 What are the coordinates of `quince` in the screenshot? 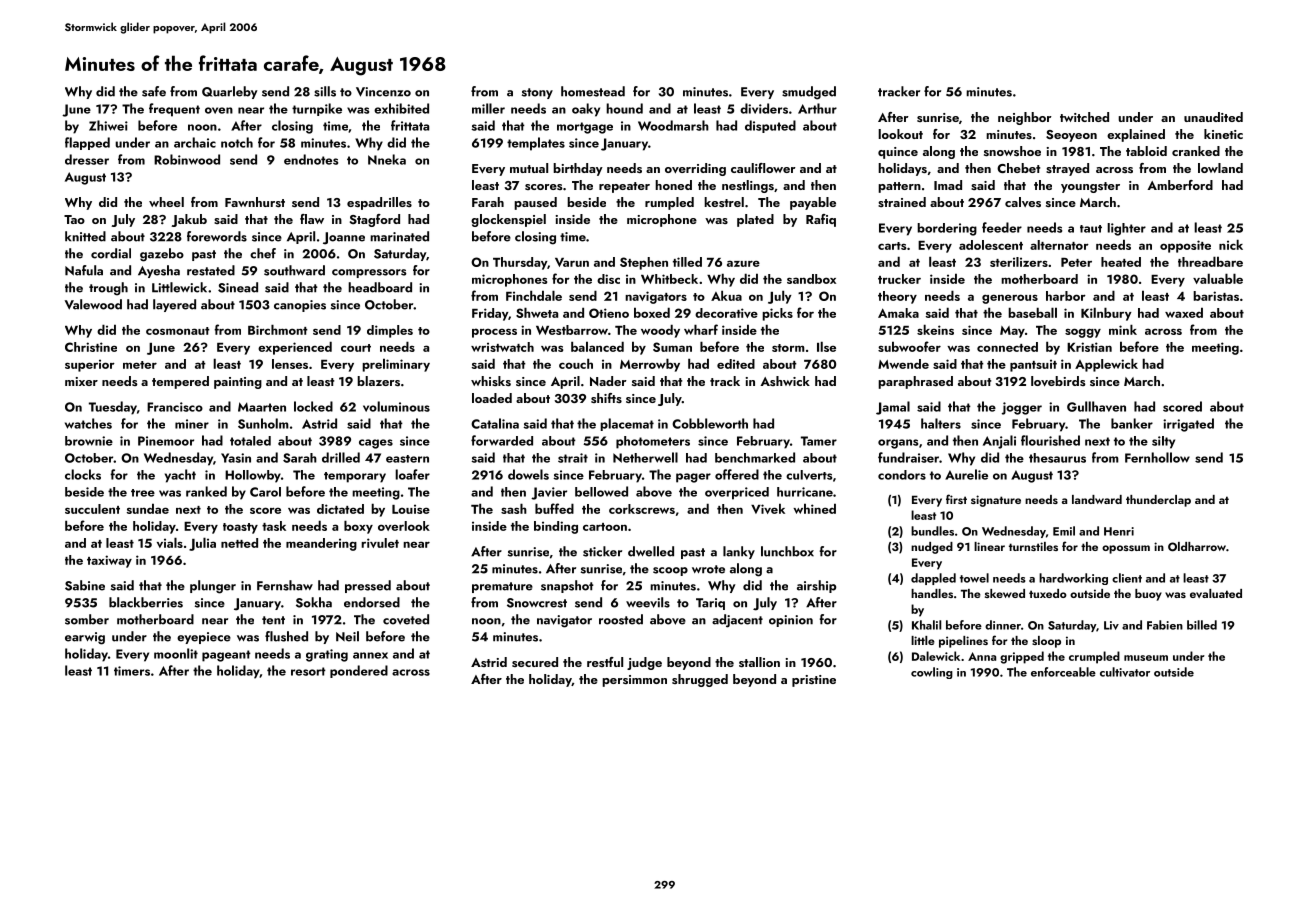 It's located at (898, 153).
